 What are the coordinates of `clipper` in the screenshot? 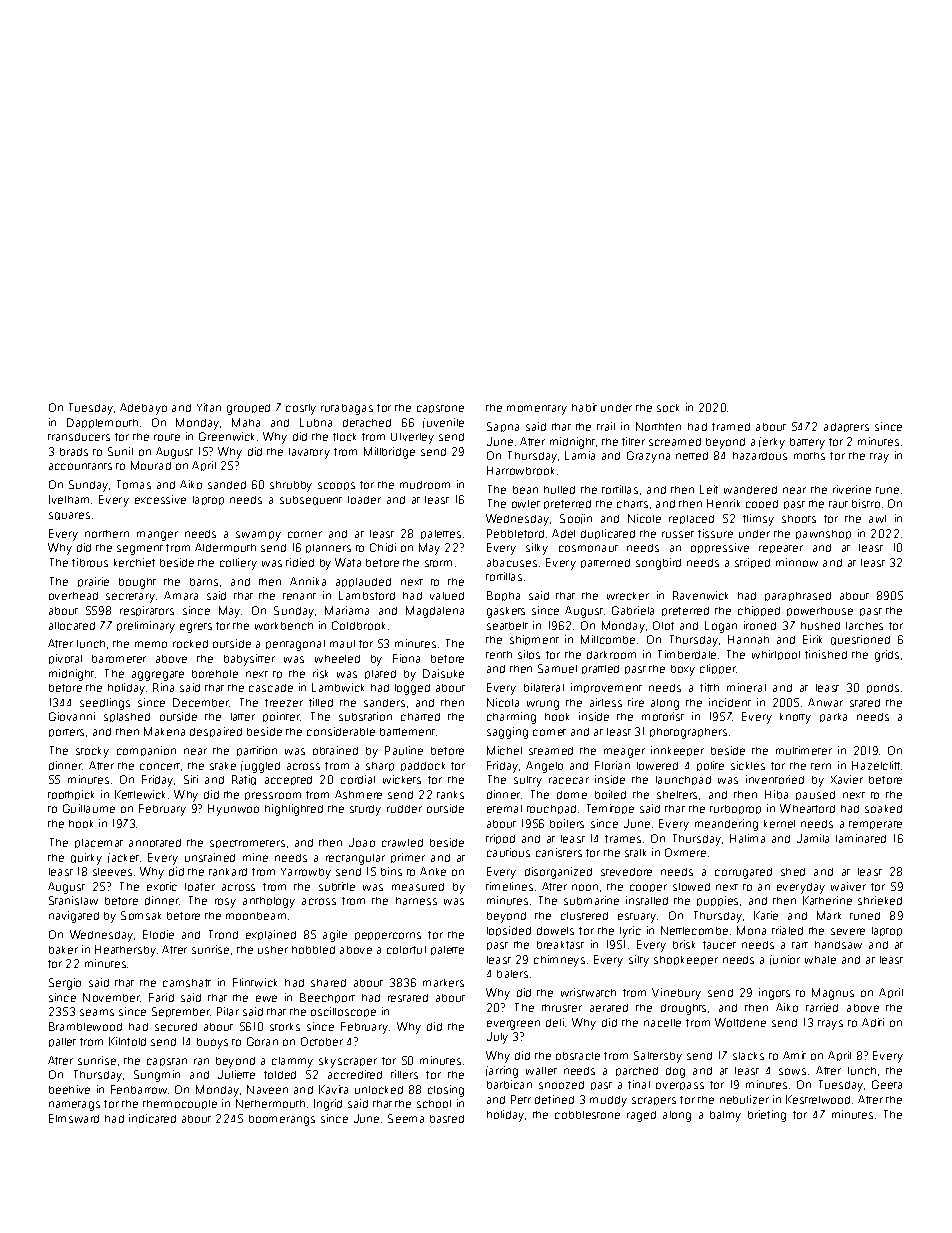 It's located at (718, 669).
